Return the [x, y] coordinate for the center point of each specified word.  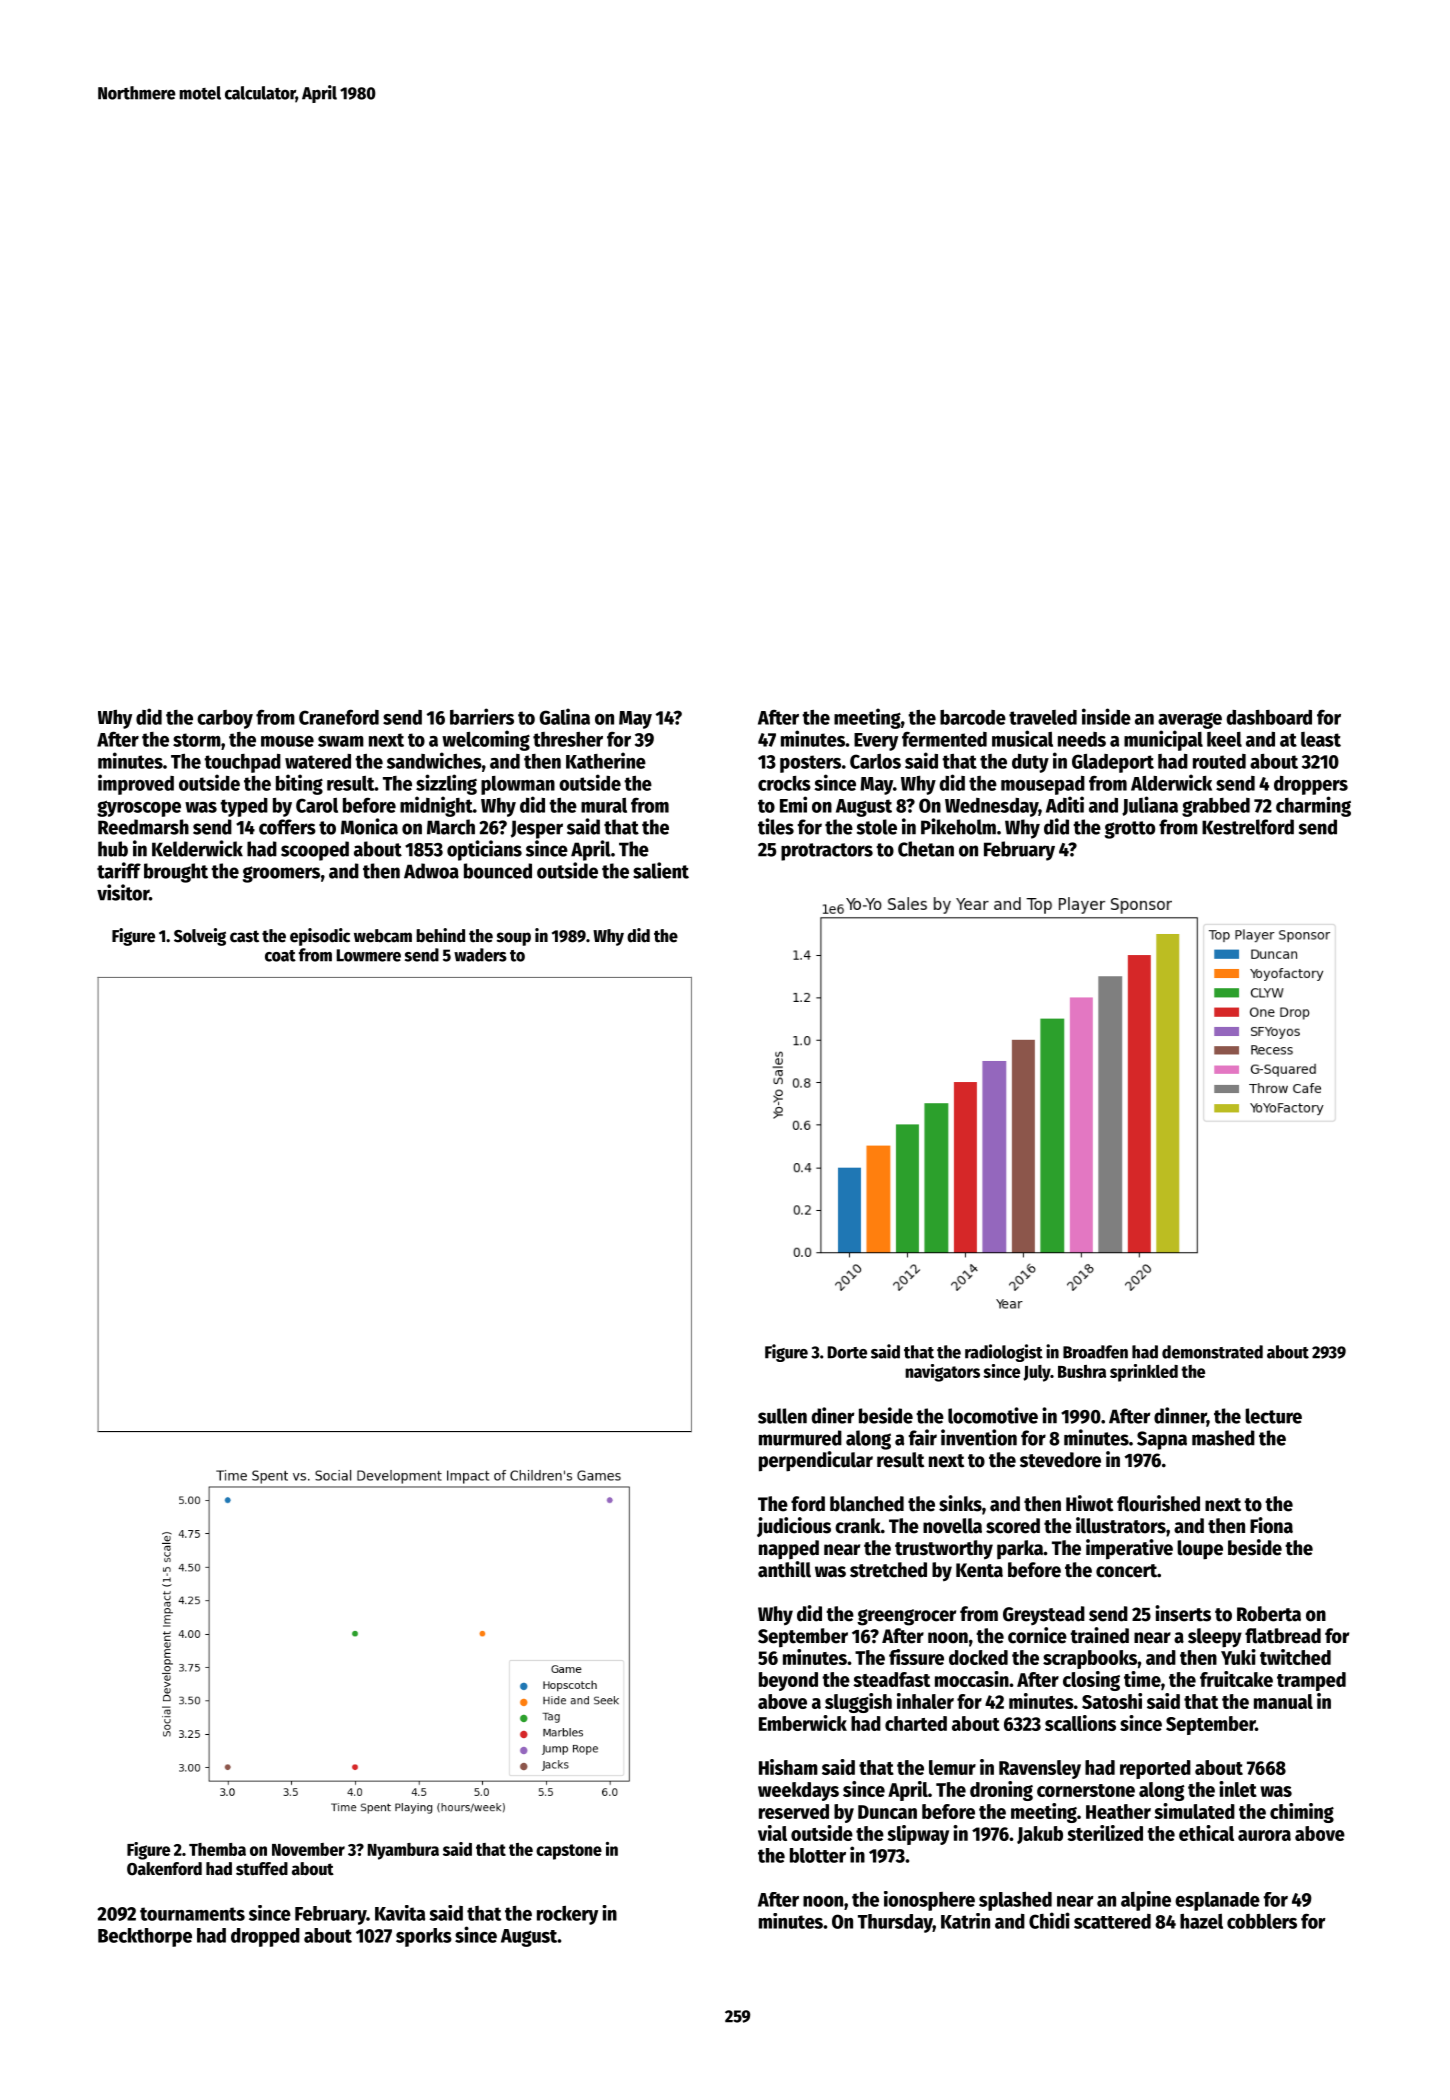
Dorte [847, 1352]
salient [661, 870]
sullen [782, 1416]
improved [136, 784]
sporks [424, 1937]
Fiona [1271, 1525]
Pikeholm [958, 826]
